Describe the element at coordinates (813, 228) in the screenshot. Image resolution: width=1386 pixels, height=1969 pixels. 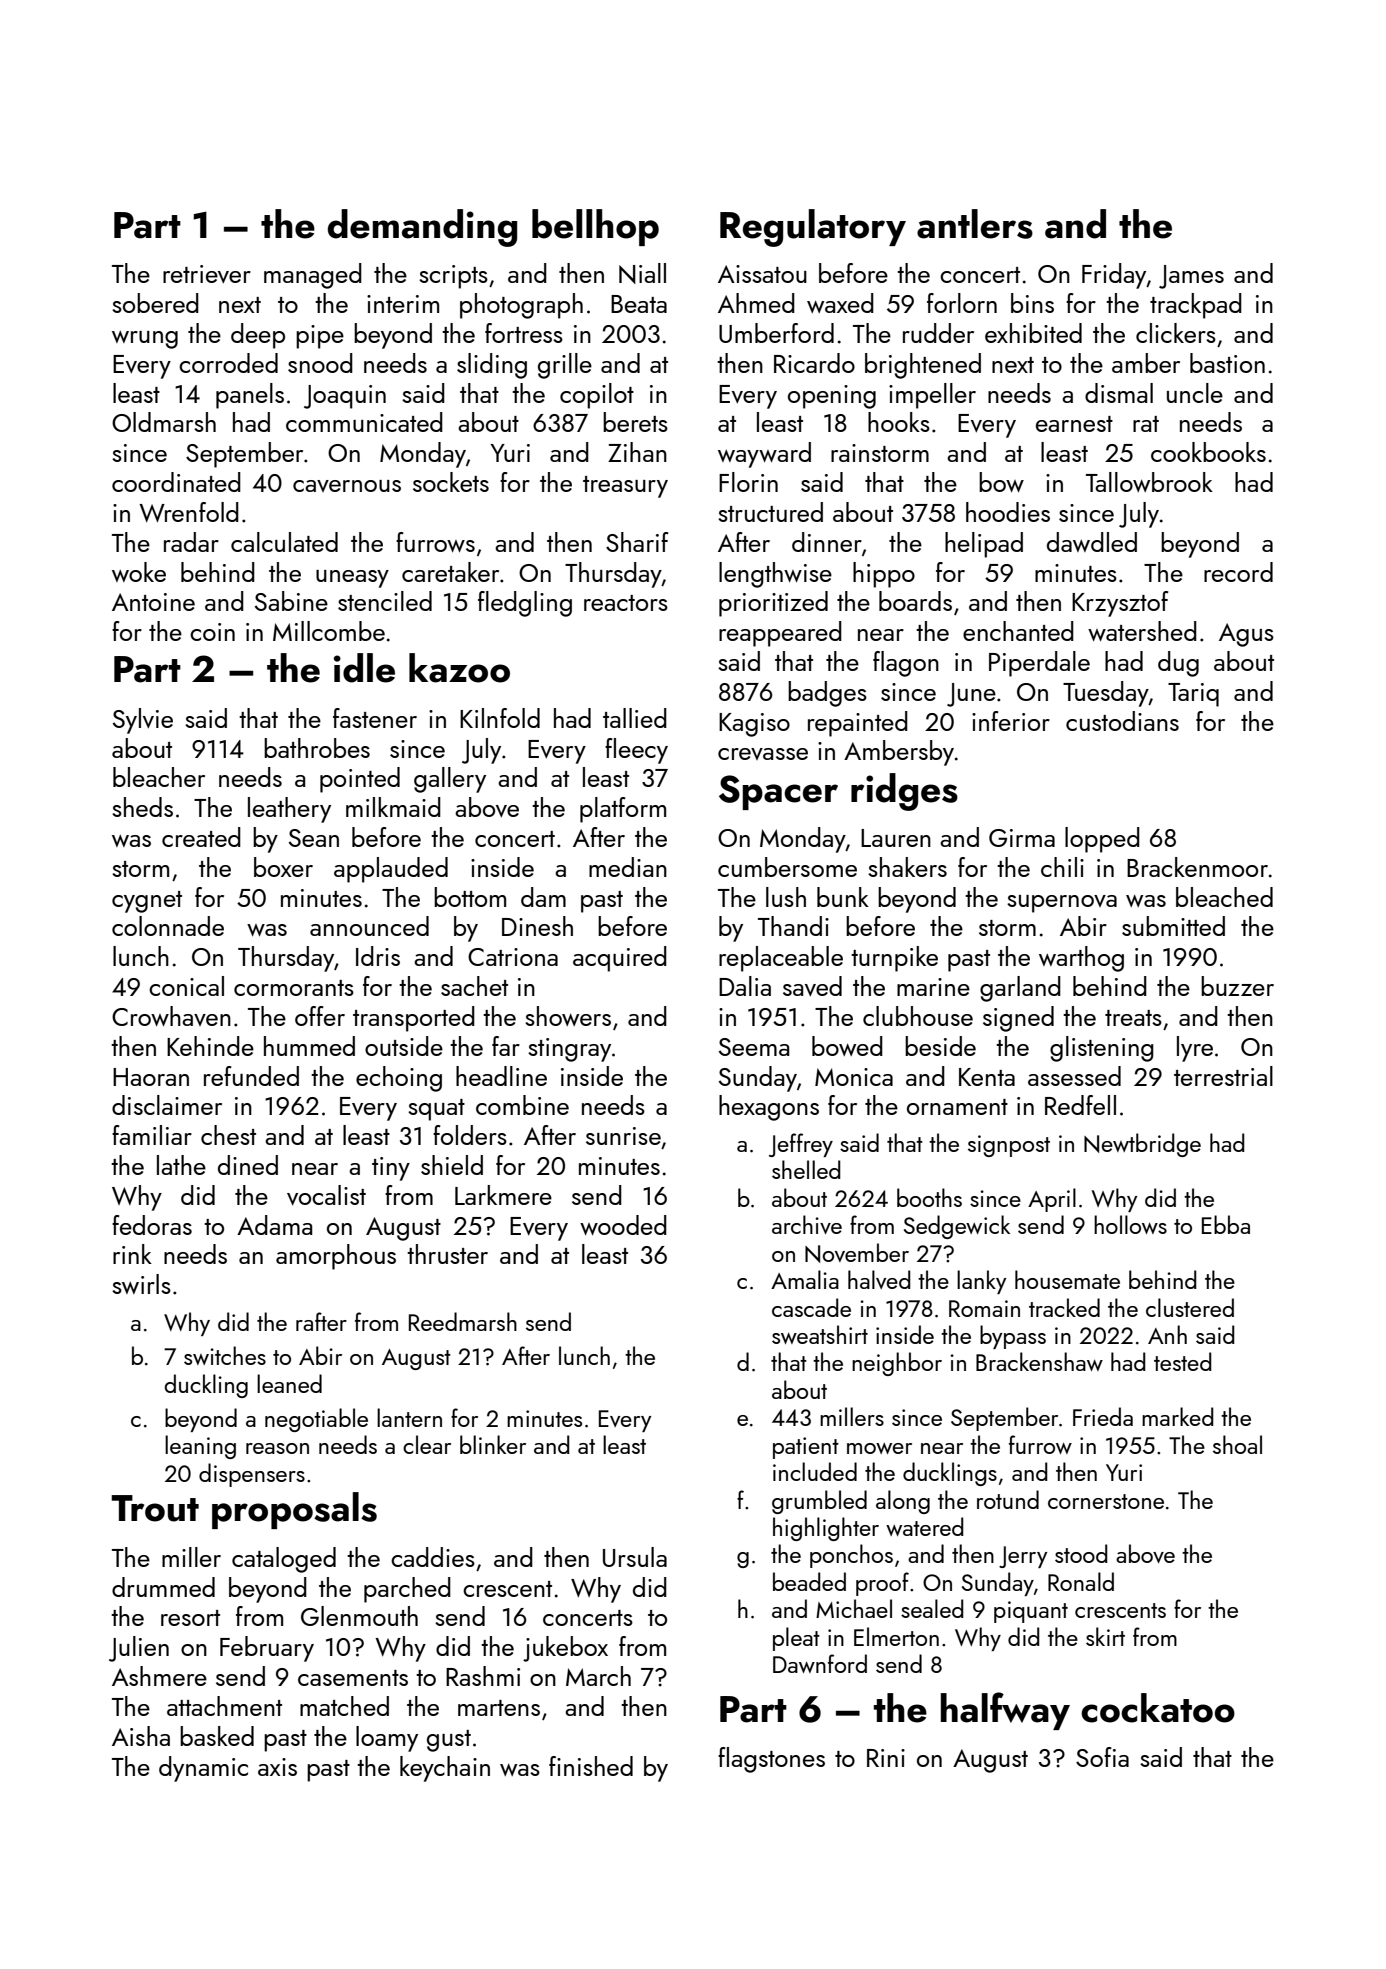
I see `Regulatory` at that location.
